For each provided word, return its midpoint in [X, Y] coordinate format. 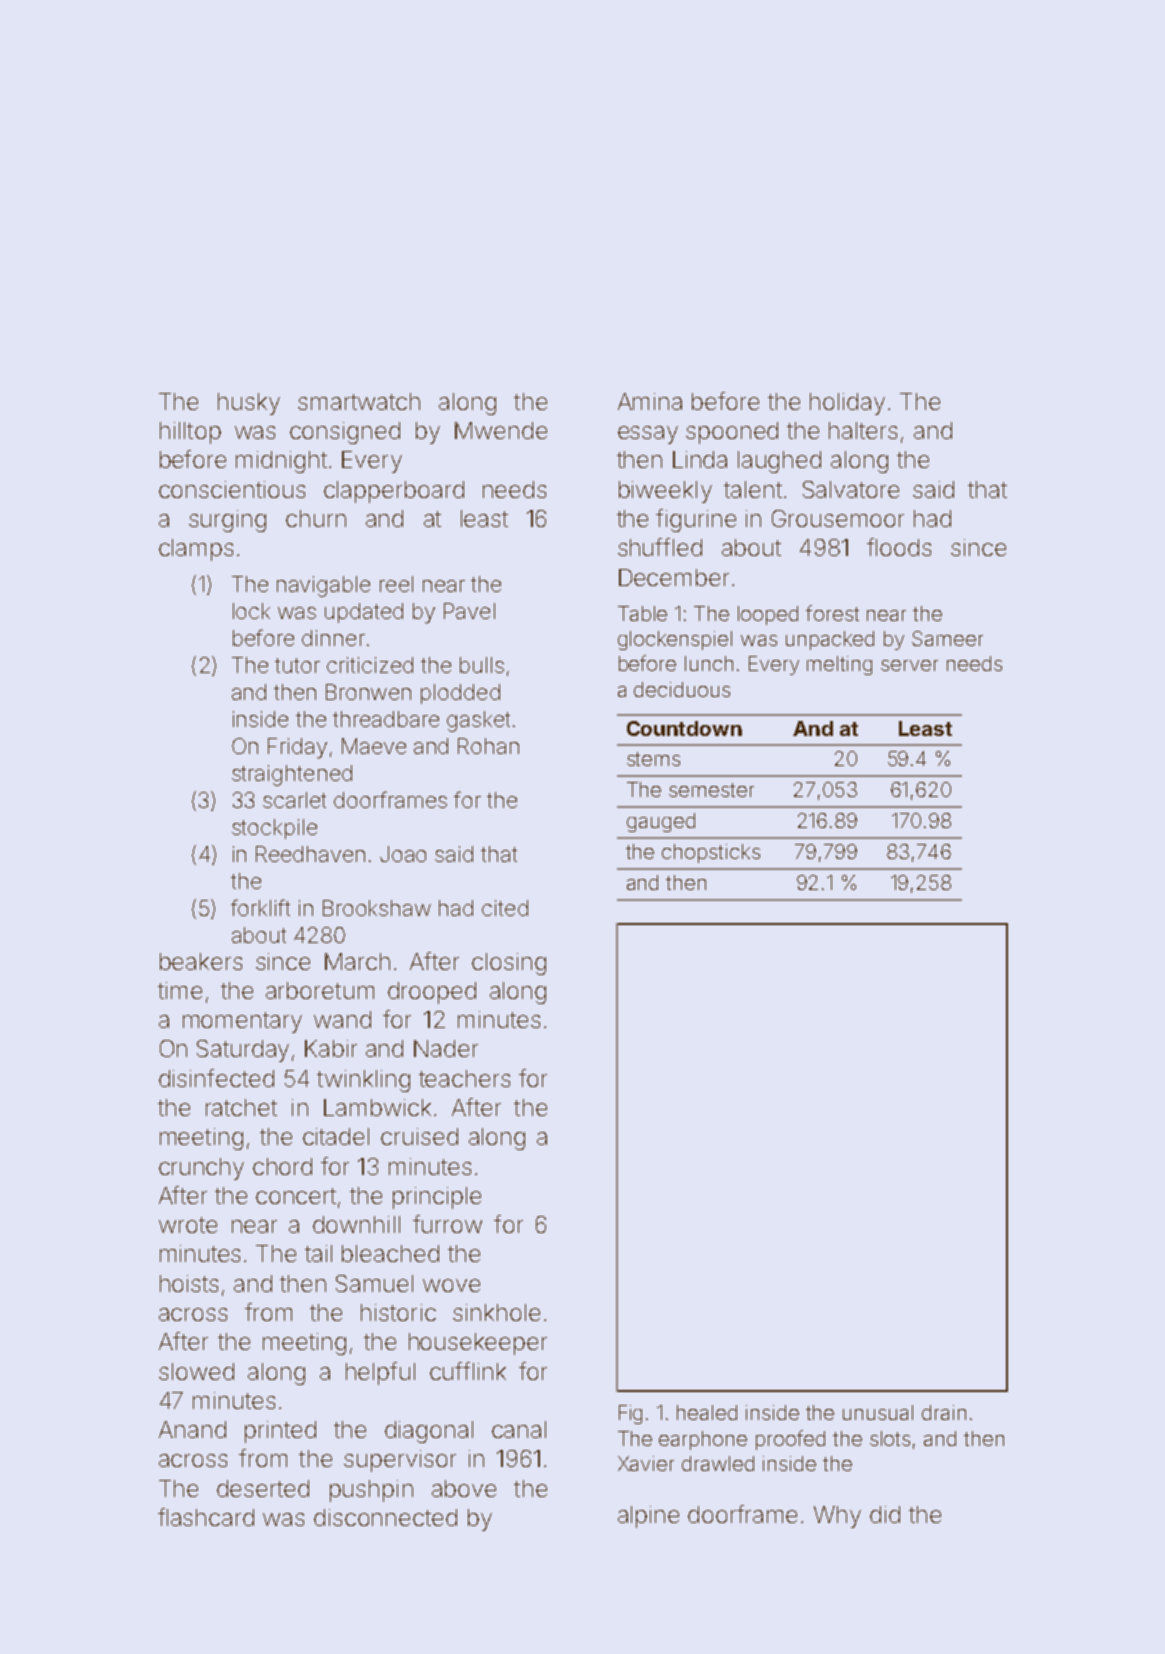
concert [296, 1196]
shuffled [660, 547]
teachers [464, 1078]
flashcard [206, 1517]
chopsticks [711, 853]
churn [316, 518]
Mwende [501, 430]
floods [899, 547]
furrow [447, 1224]
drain [944, 1412]
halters [863, 430]
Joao [403, 854]
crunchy [201, 1169]
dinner [333, 638]
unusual [878, 1412]
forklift [260, 907]
